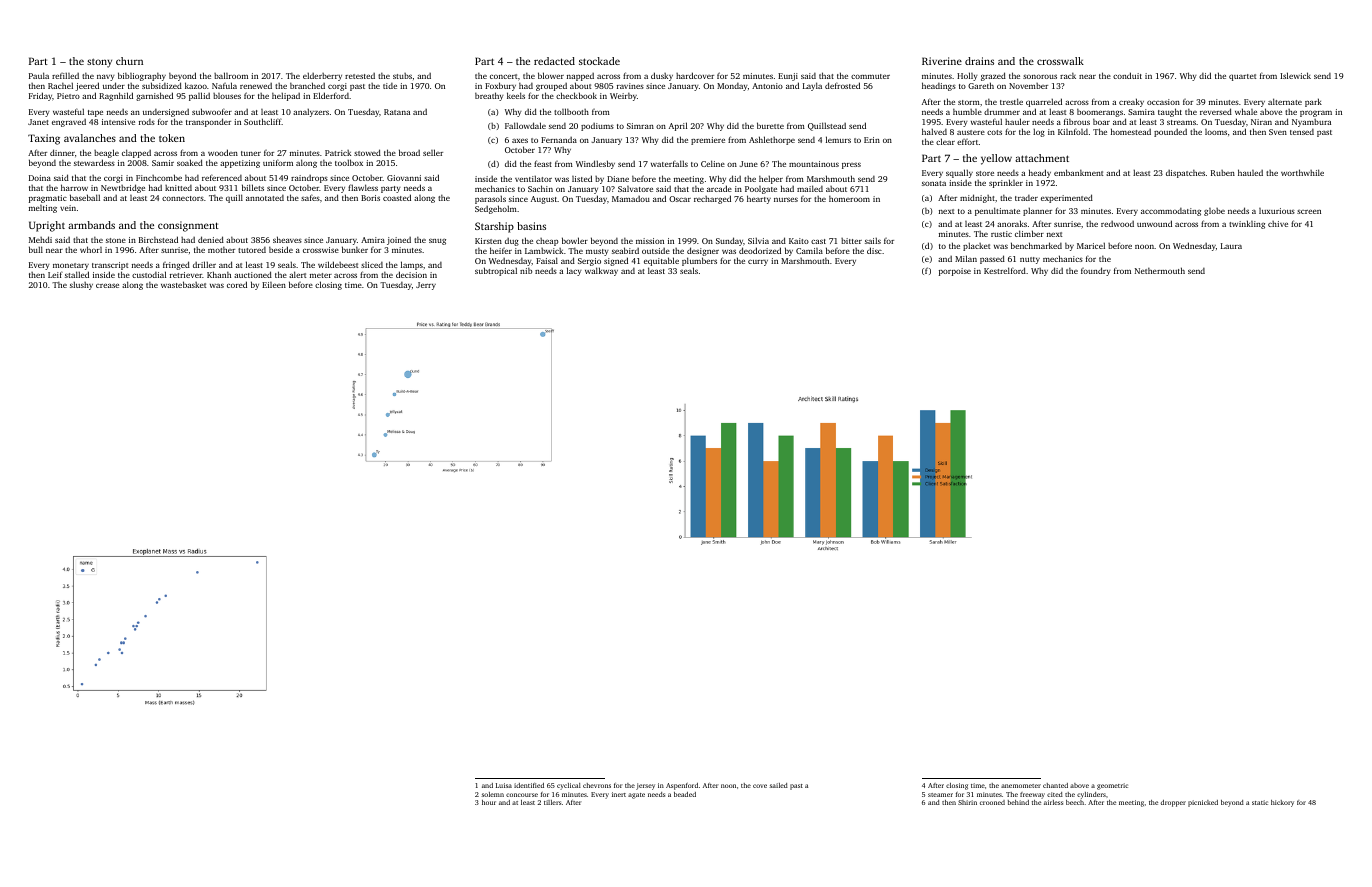  Describe the element at coordinates (183, 284) in the image. I see `wastebasket` at that location.
